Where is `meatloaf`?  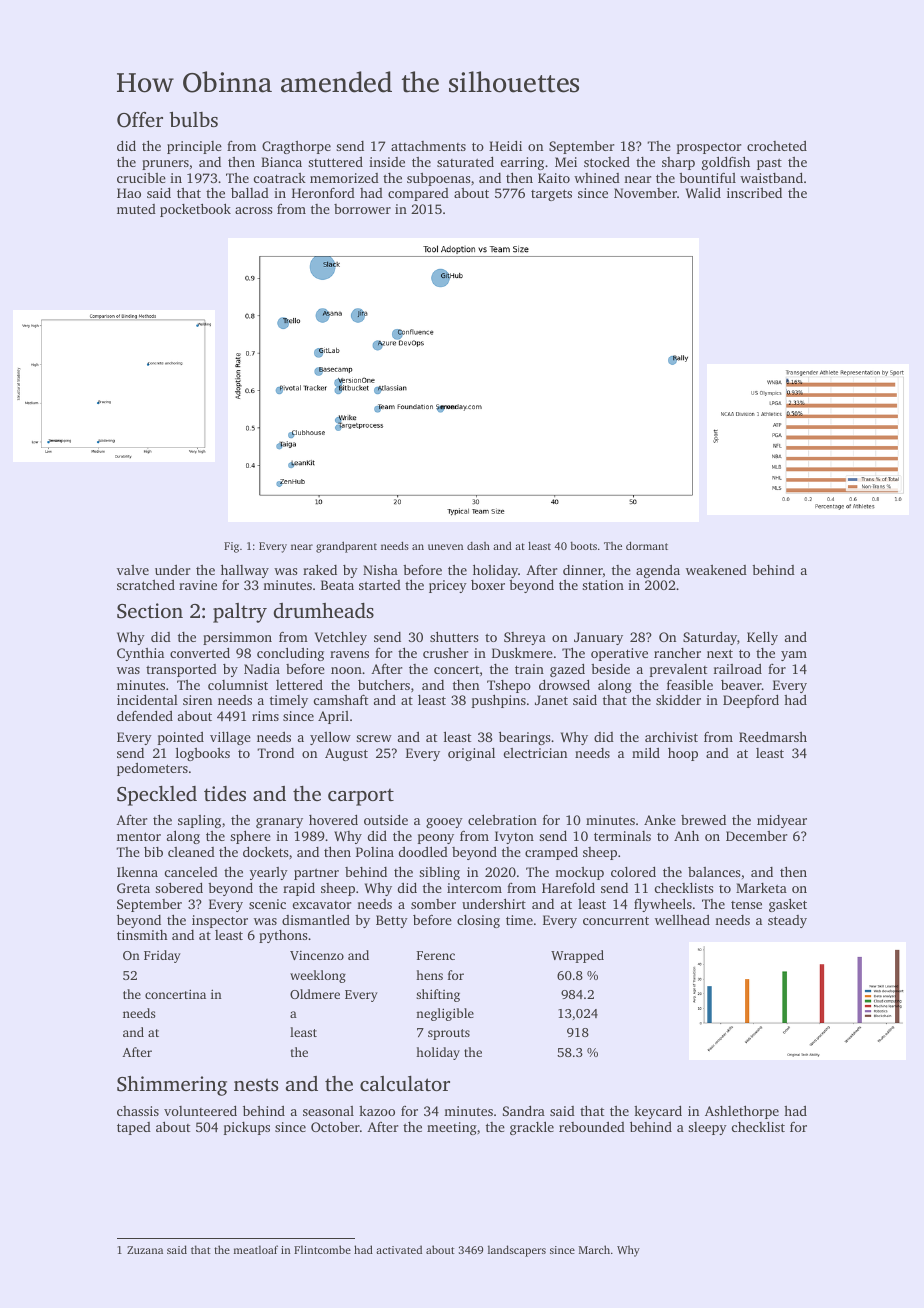
meatloaf is located at coordinates (256, 1249).
